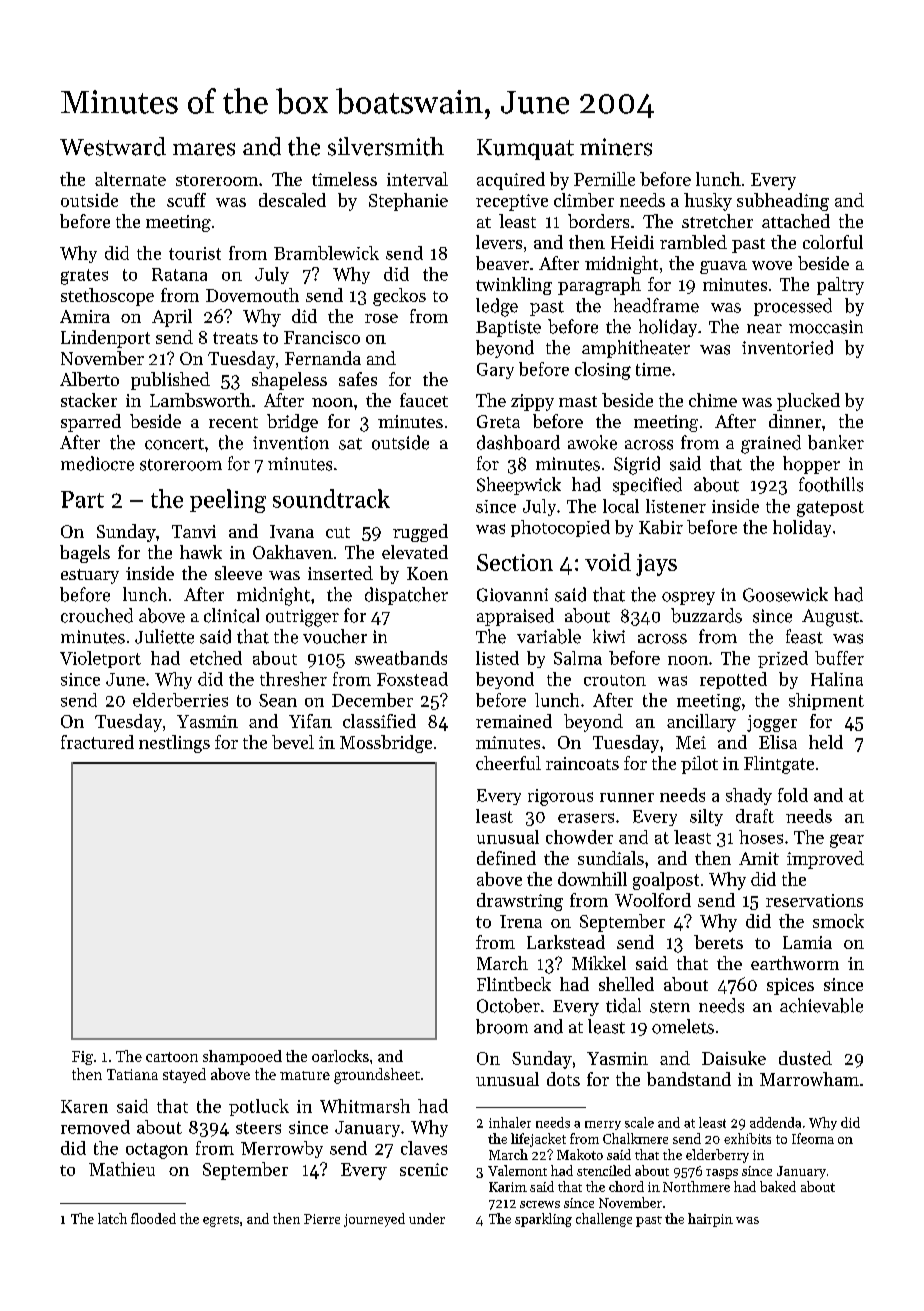 The height and width of the screenshot is (1311, 924). Describe the element at coordinates (282, 1149) in the screenshot. I see `Merrowby` at that location.
